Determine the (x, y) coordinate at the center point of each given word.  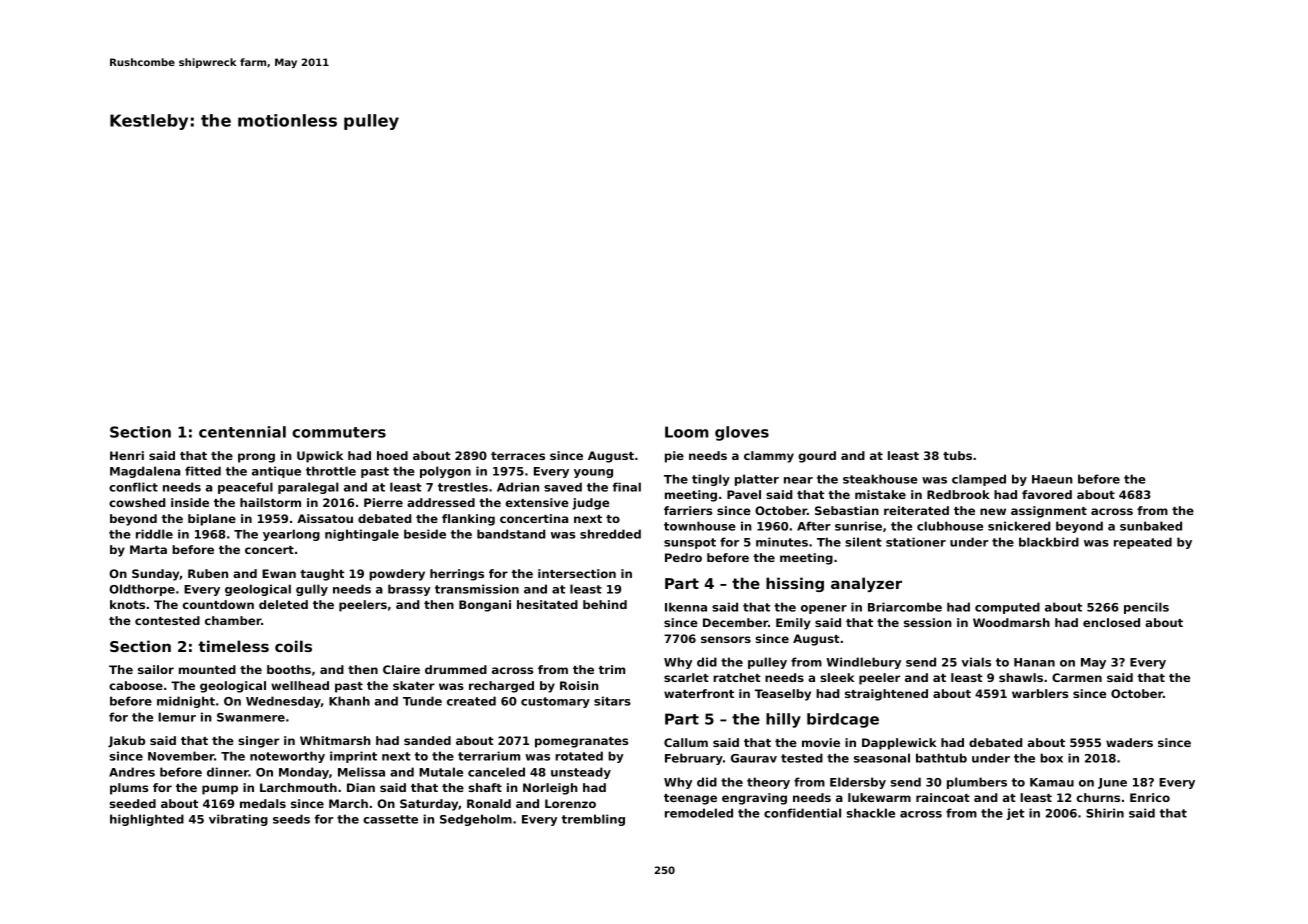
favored (1047, 494)
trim (612, 669)
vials (976, 662)
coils (293, 646)
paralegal (308, 488)
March (348, 803)
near (798, 480)
